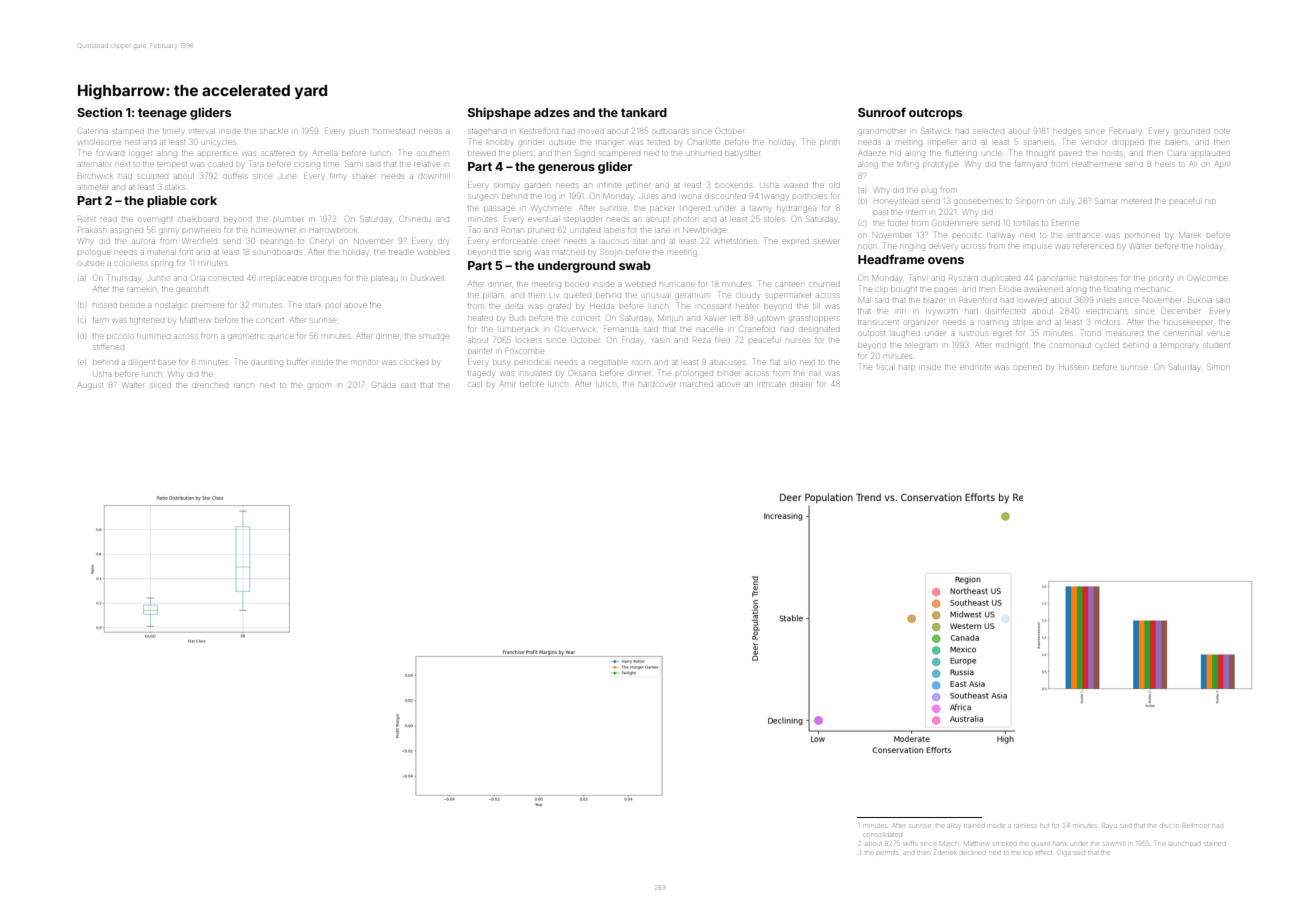 The width and height of the image is (1308, 924). What do you see at coordinates (162, 114) in the image?
I see `teenage` at bounding box center [162, 114].
